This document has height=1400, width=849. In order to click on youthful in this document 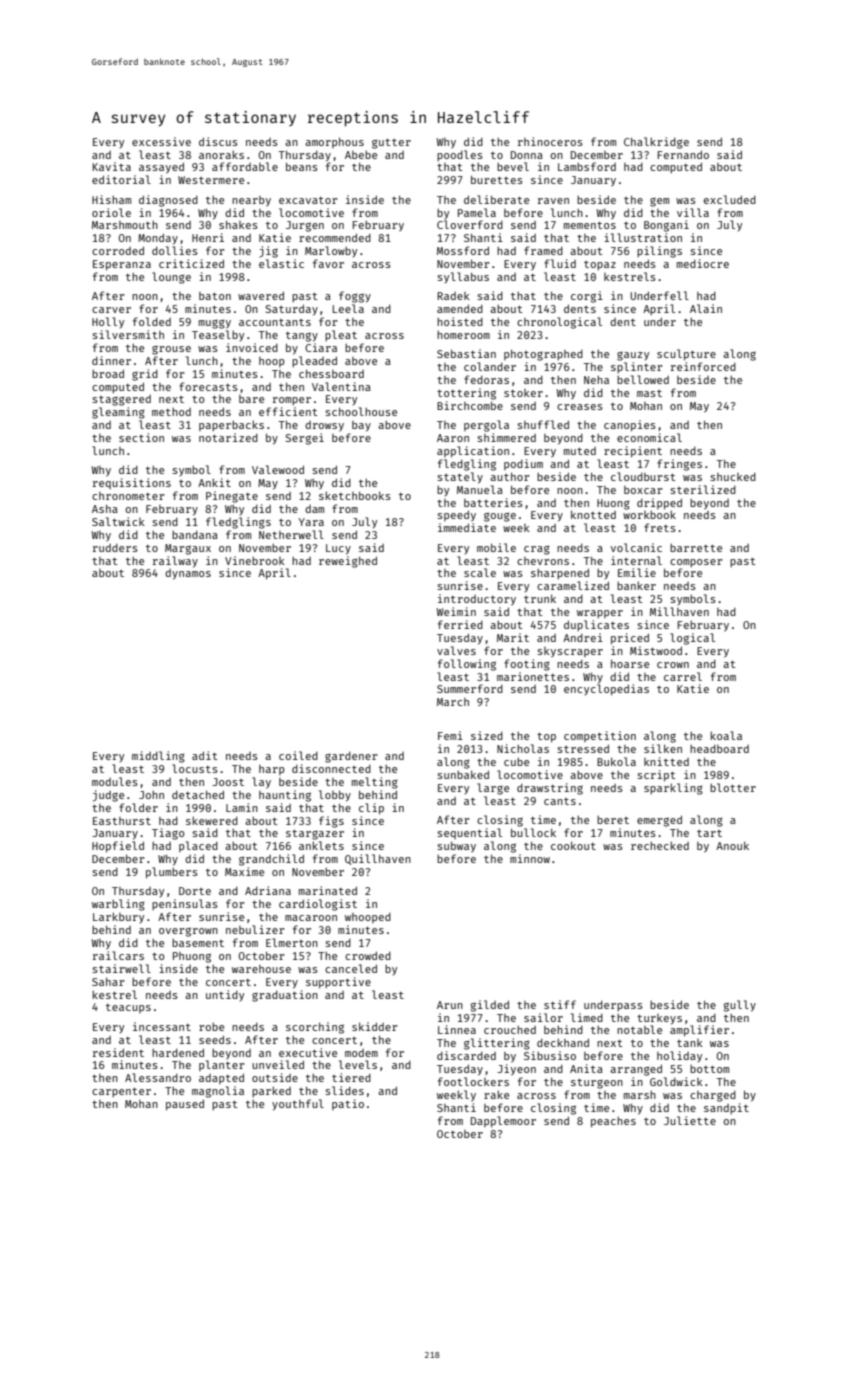, I will do `click(298, 1105)`.
